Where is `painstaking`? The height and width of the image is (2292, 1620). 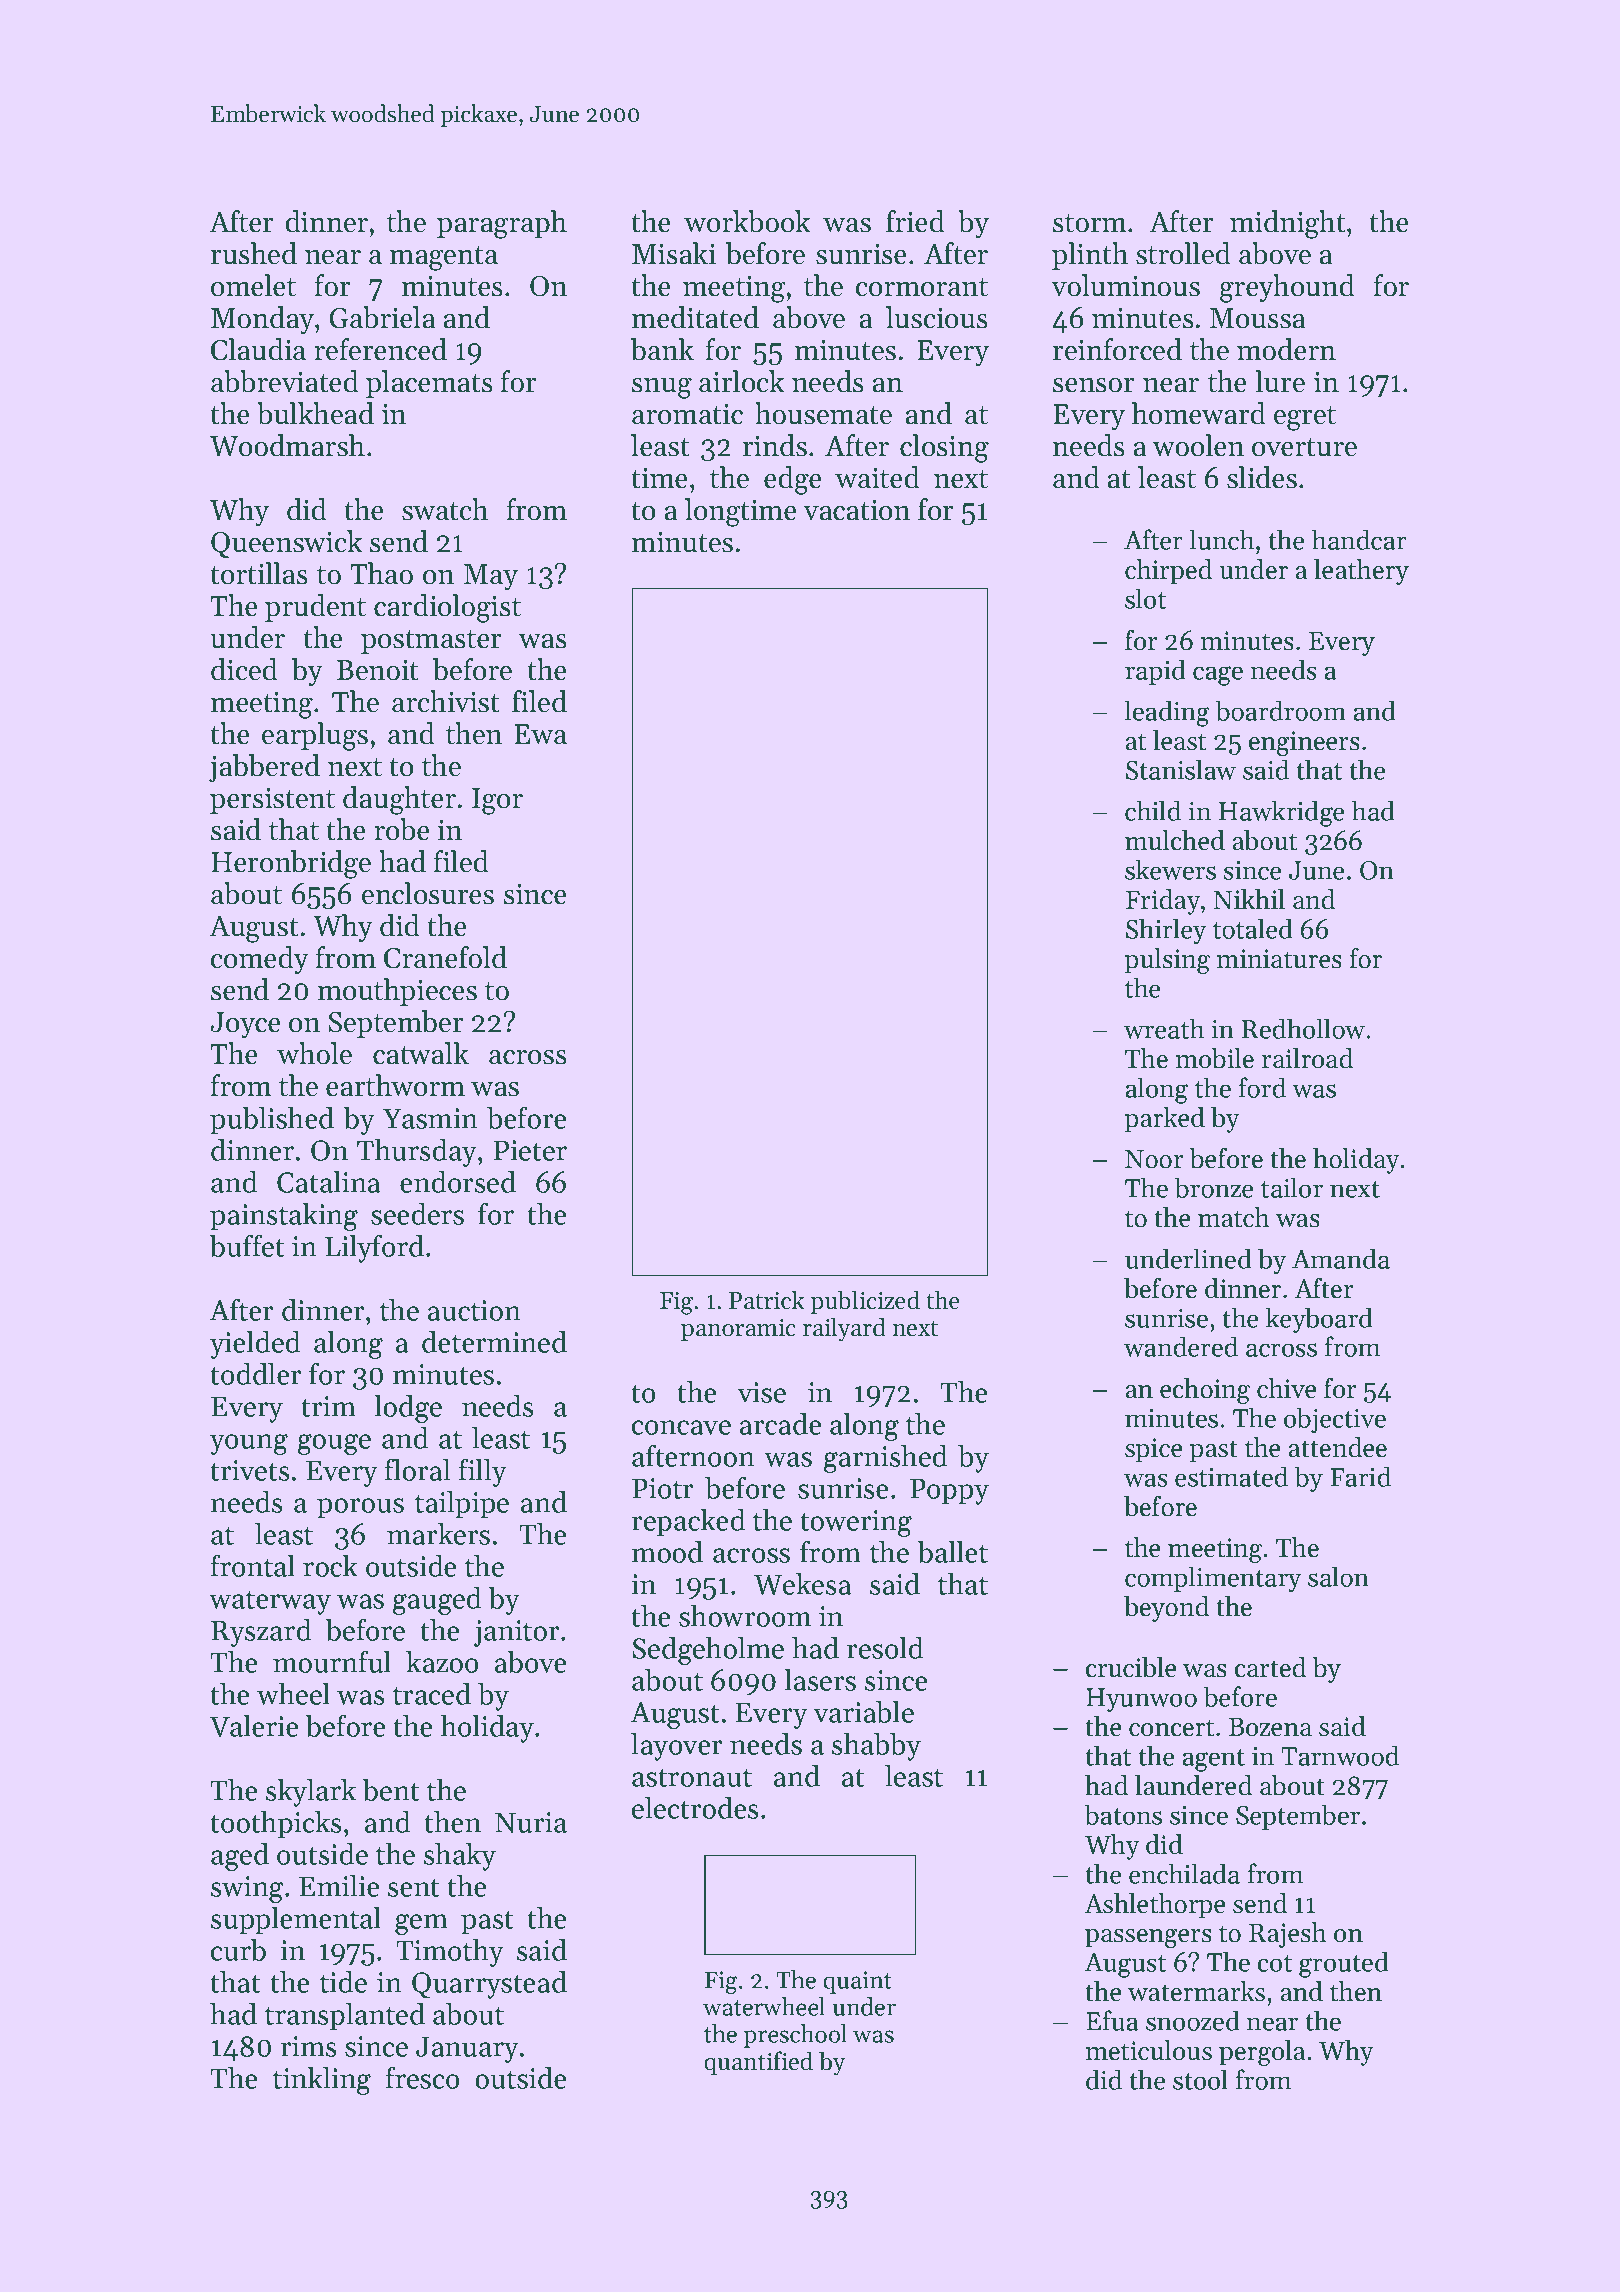
painstaking is located at coordinates (284, 1217).
